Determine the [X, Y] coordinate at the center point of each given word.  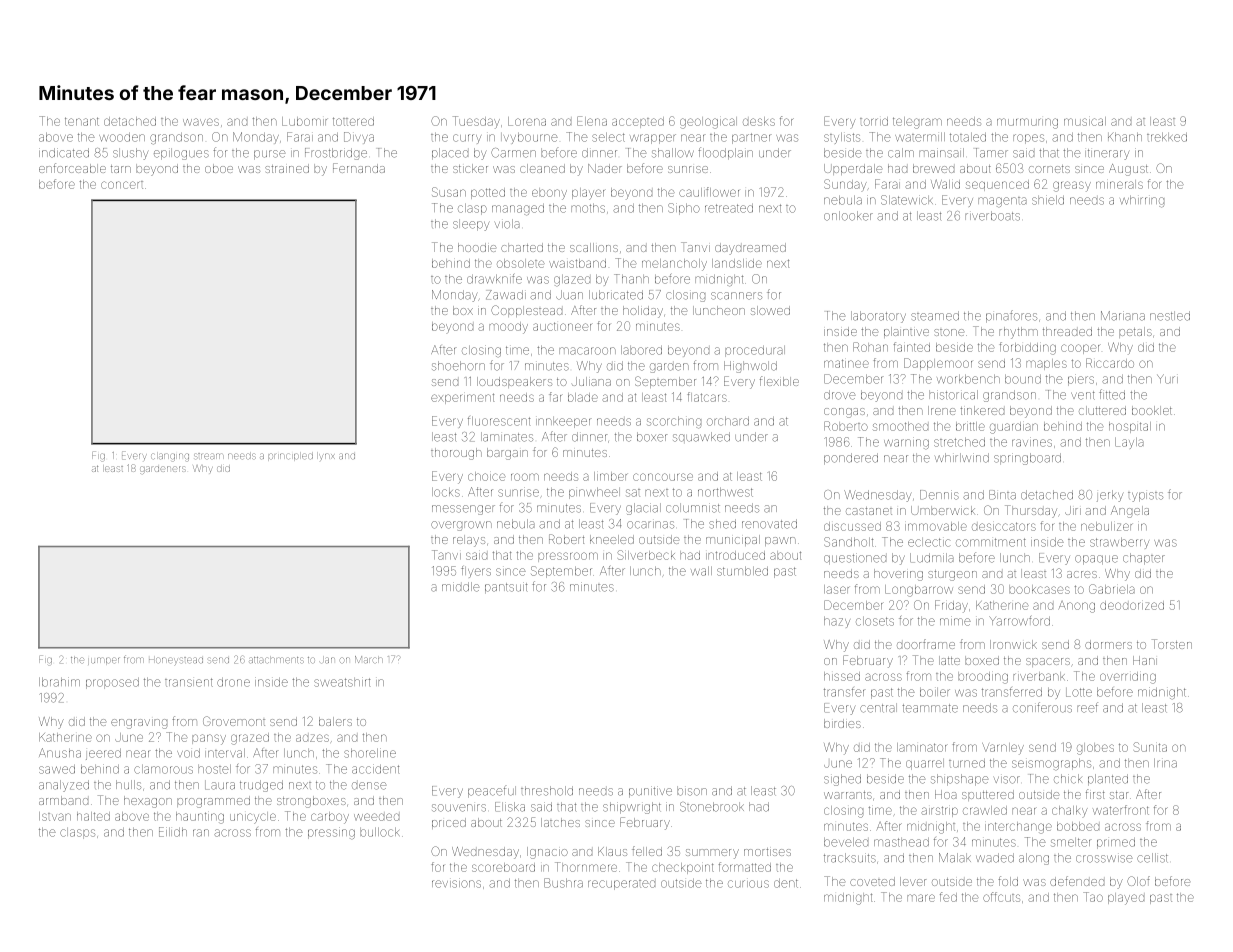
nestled [1170, 316]
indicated [64, 153]
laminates [507, 437]
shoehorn [458, 366]
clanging [170, 457]
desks [759, 121]
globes [1095, 749]
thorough [456, 454]
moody [508, 328]
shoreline [370, 753]
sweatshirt [342, 682]
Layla [1129, 443]
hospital [1130, 427]
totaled [968, 137]
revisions [456, 883]
